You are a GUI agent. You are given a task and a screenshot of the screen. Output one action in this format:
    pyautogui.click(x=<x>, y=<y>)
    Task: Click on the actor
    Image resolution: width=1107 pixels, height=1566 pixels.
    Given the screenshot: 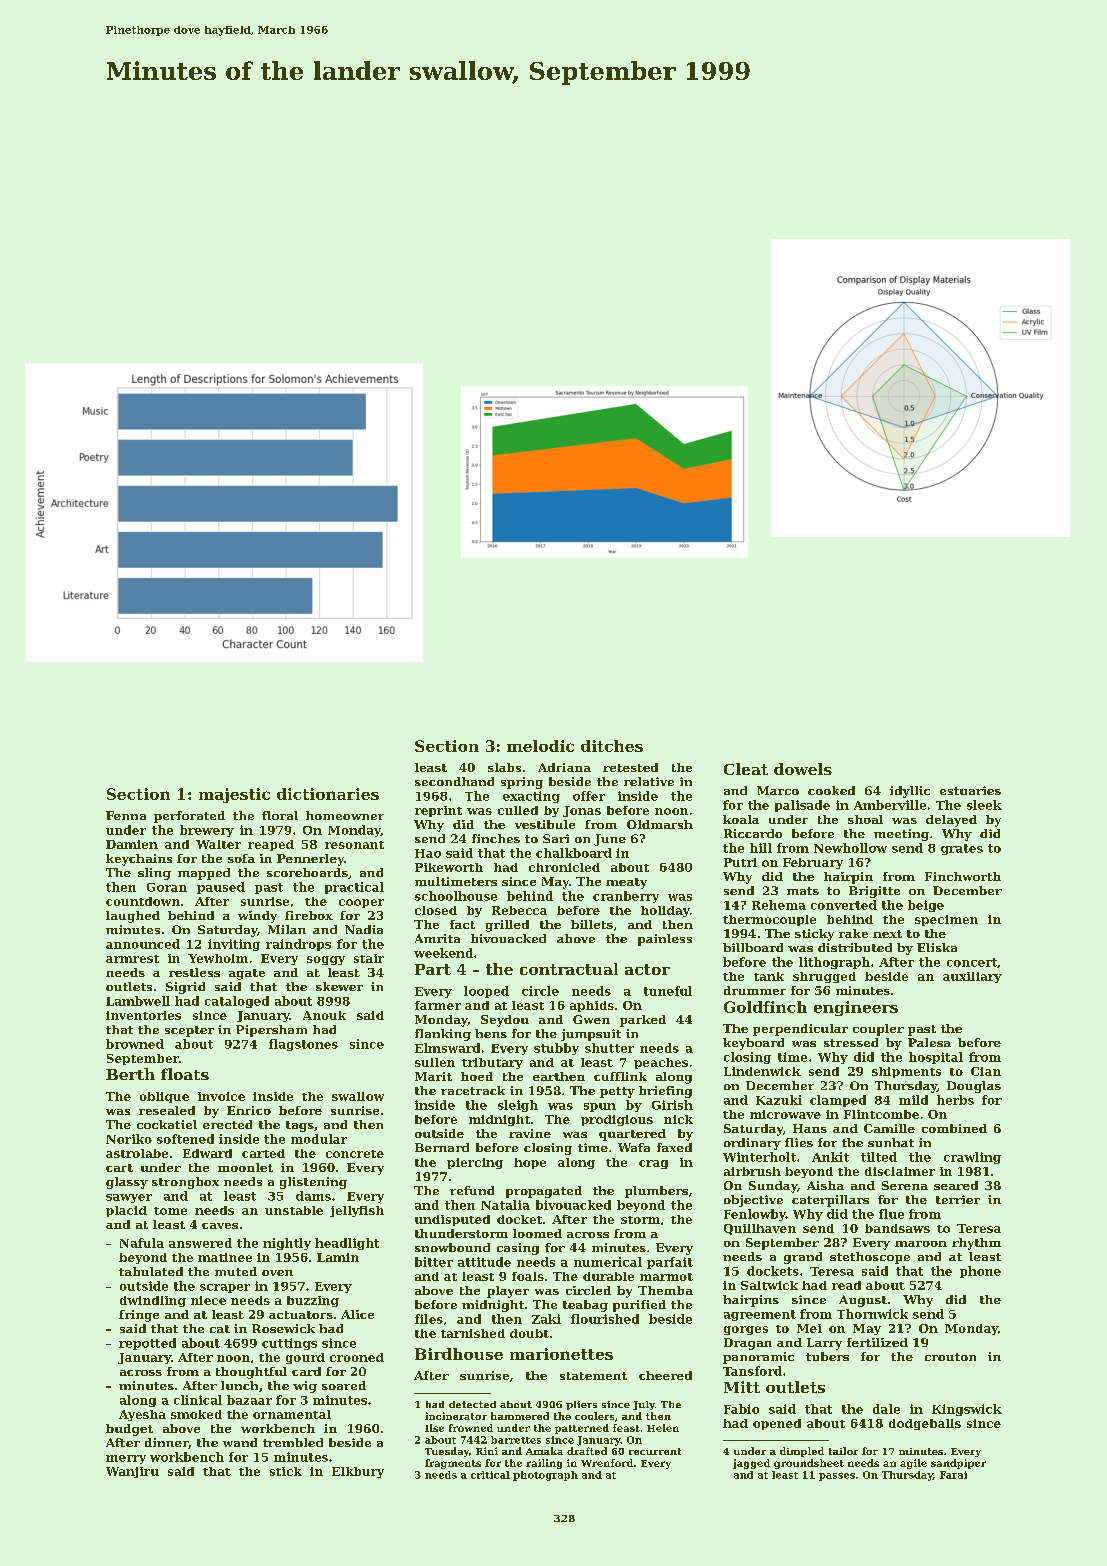 What is the action you would take?
    pyautogui.click(x=647, y=969)
